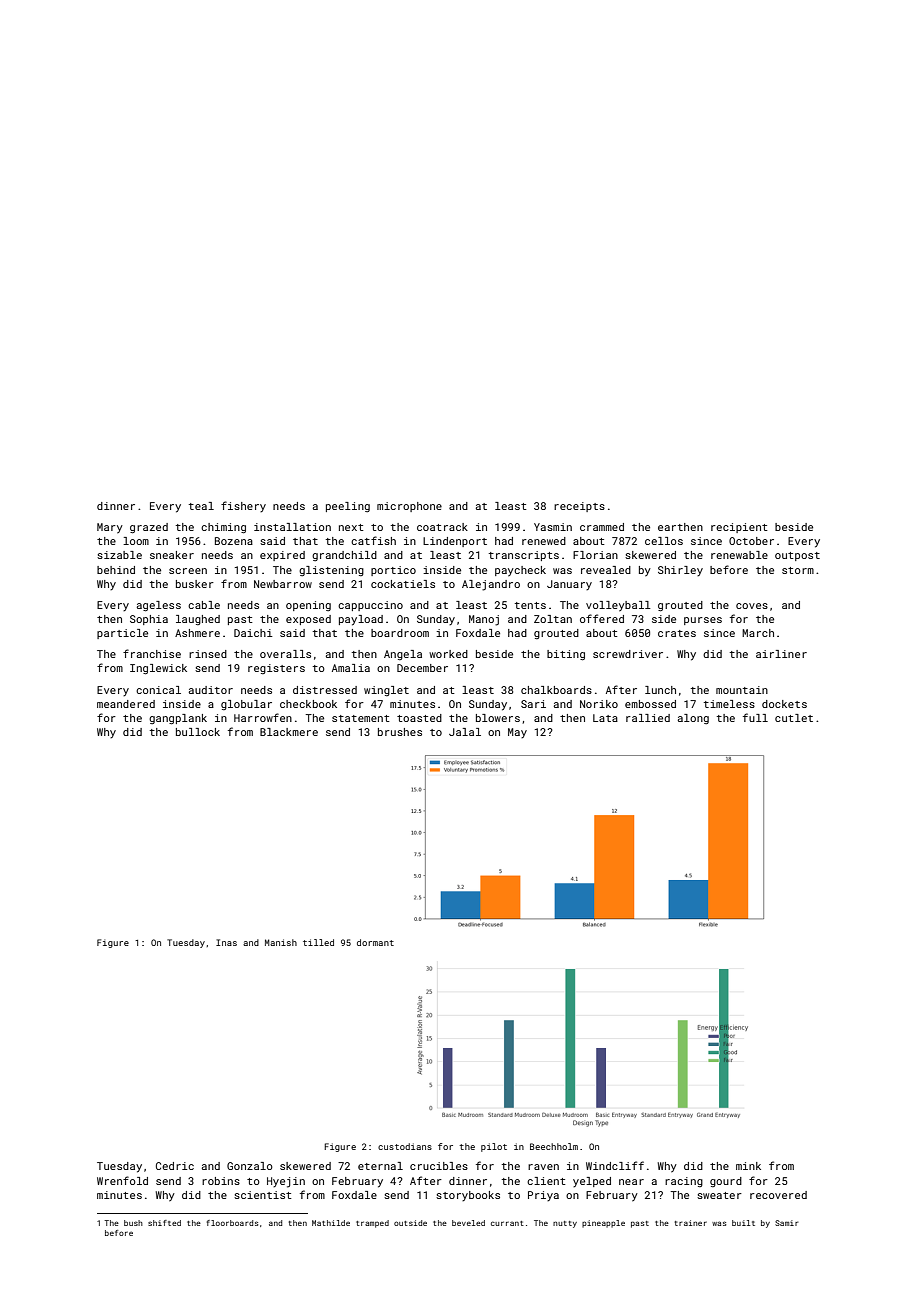 The image size is (924, 1308). Describe the element at coordinates (400, 732) in the image. I see `brushes` at that location.
